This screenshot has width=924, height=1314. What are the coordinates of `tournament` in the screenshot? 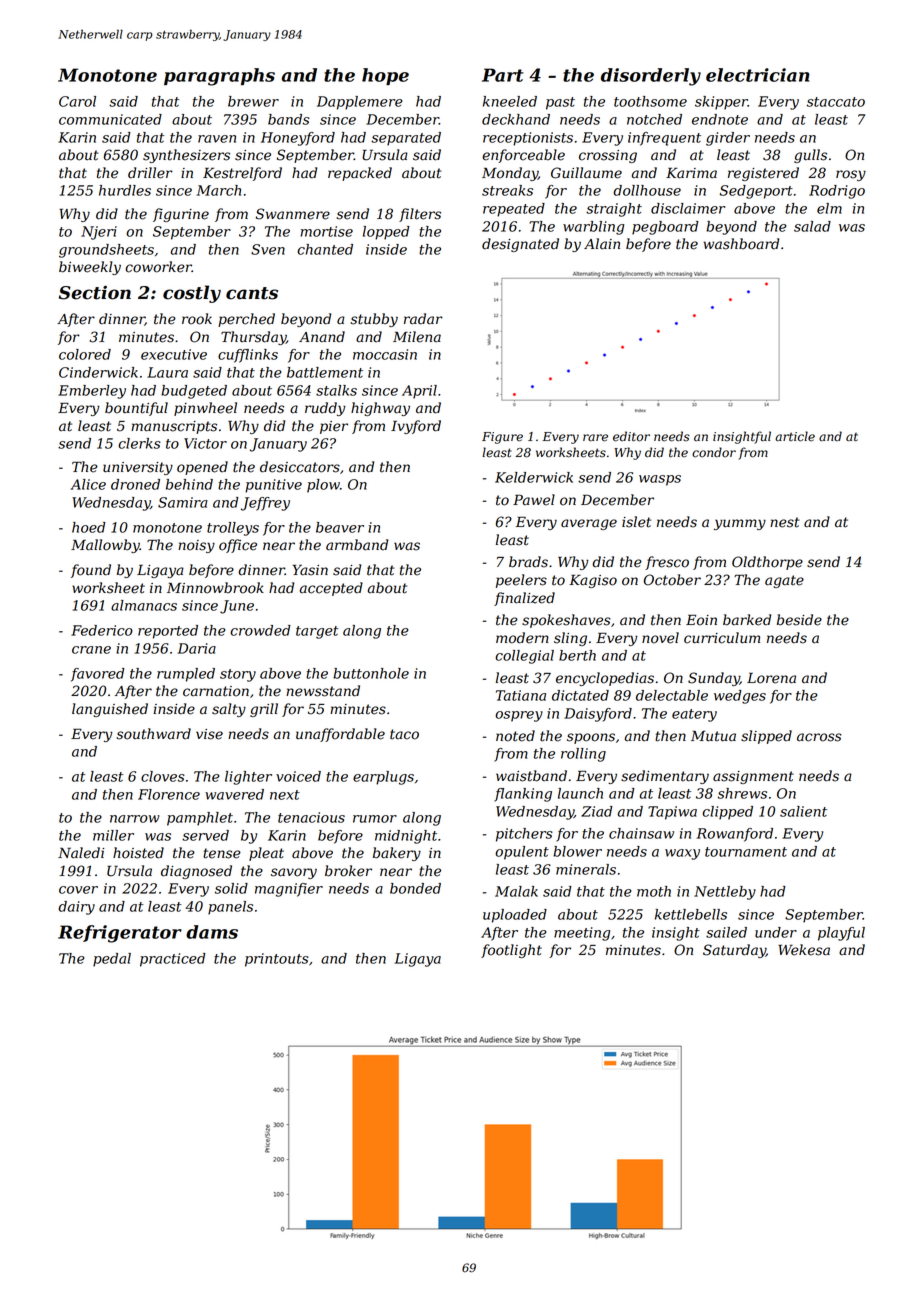 It's located at (746, 852).
